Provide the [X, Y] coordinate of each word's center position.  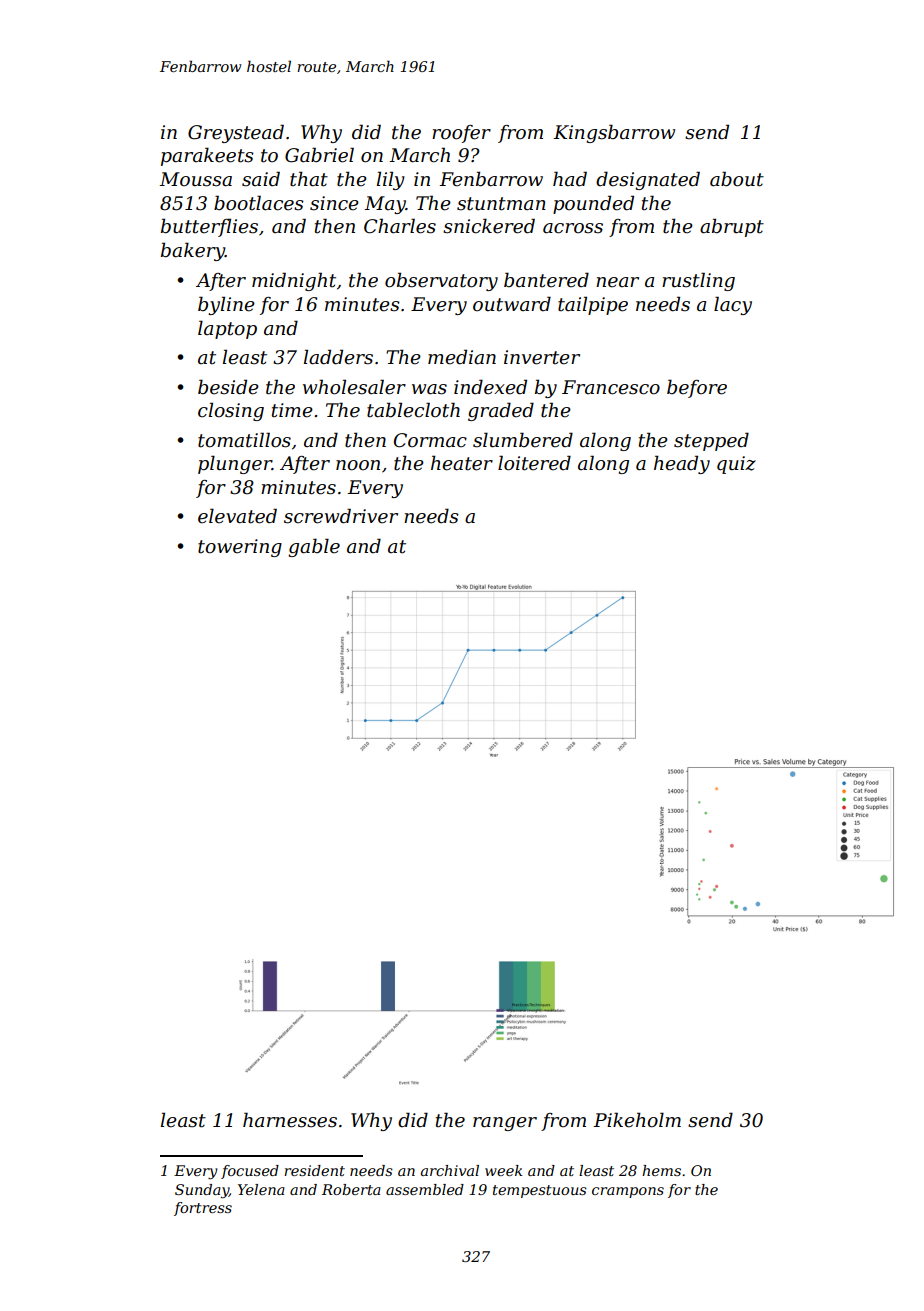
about [737, 179]
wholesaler [354, 387]
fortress [203, 1209]
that [309, 179]
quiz [736, 465]
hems [661, 1170]
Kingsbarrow [614, 133]
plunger [235, 464]
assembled [425, 1189]
